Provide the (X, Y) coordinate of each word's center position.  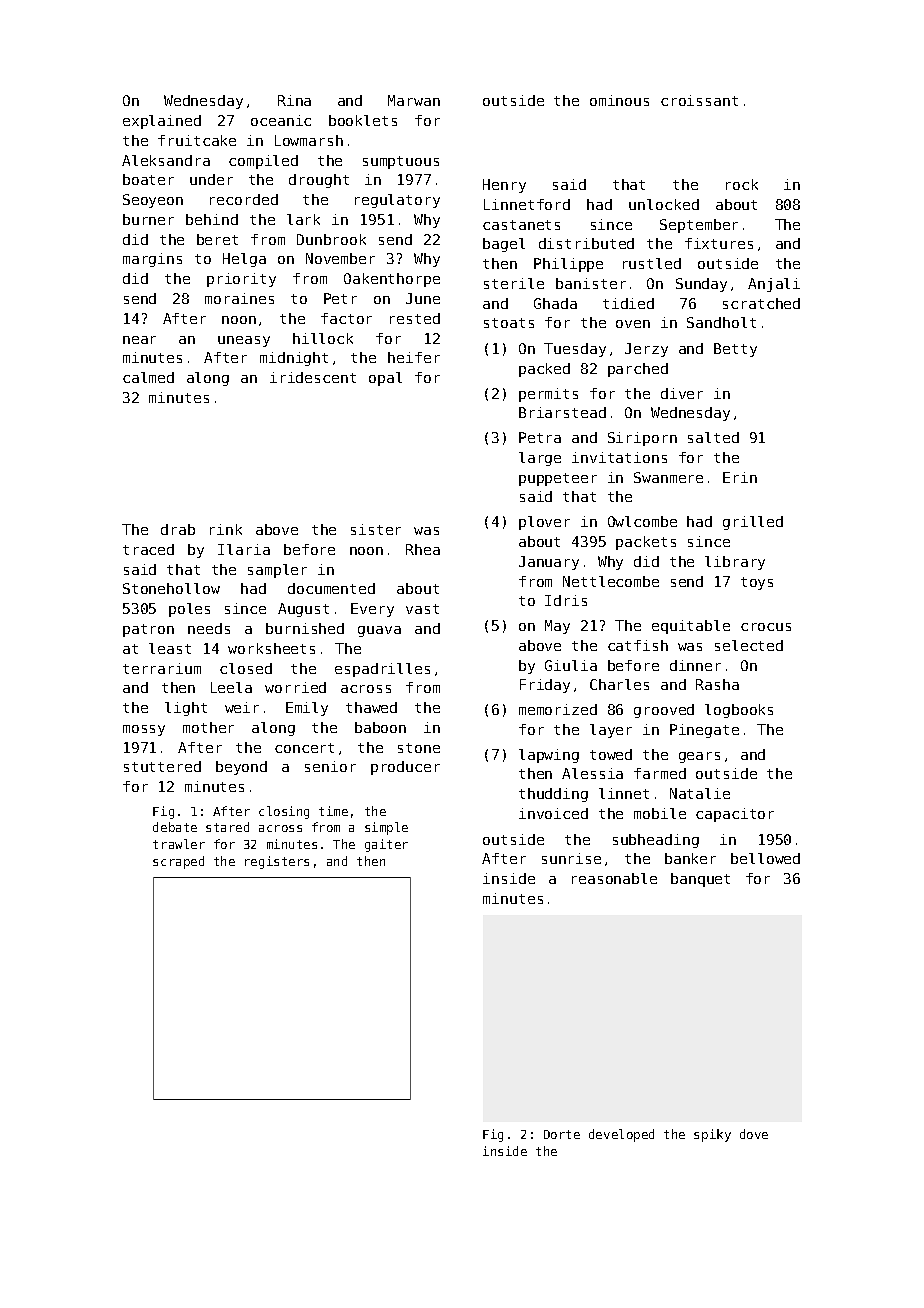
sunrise (571, 858)
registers (277, 862)
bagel (504, 245)
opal (385, 379)
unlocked (664, 204)
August (303, 610)
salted (713, 437)
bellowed (765, 858)
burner (148, 219)
